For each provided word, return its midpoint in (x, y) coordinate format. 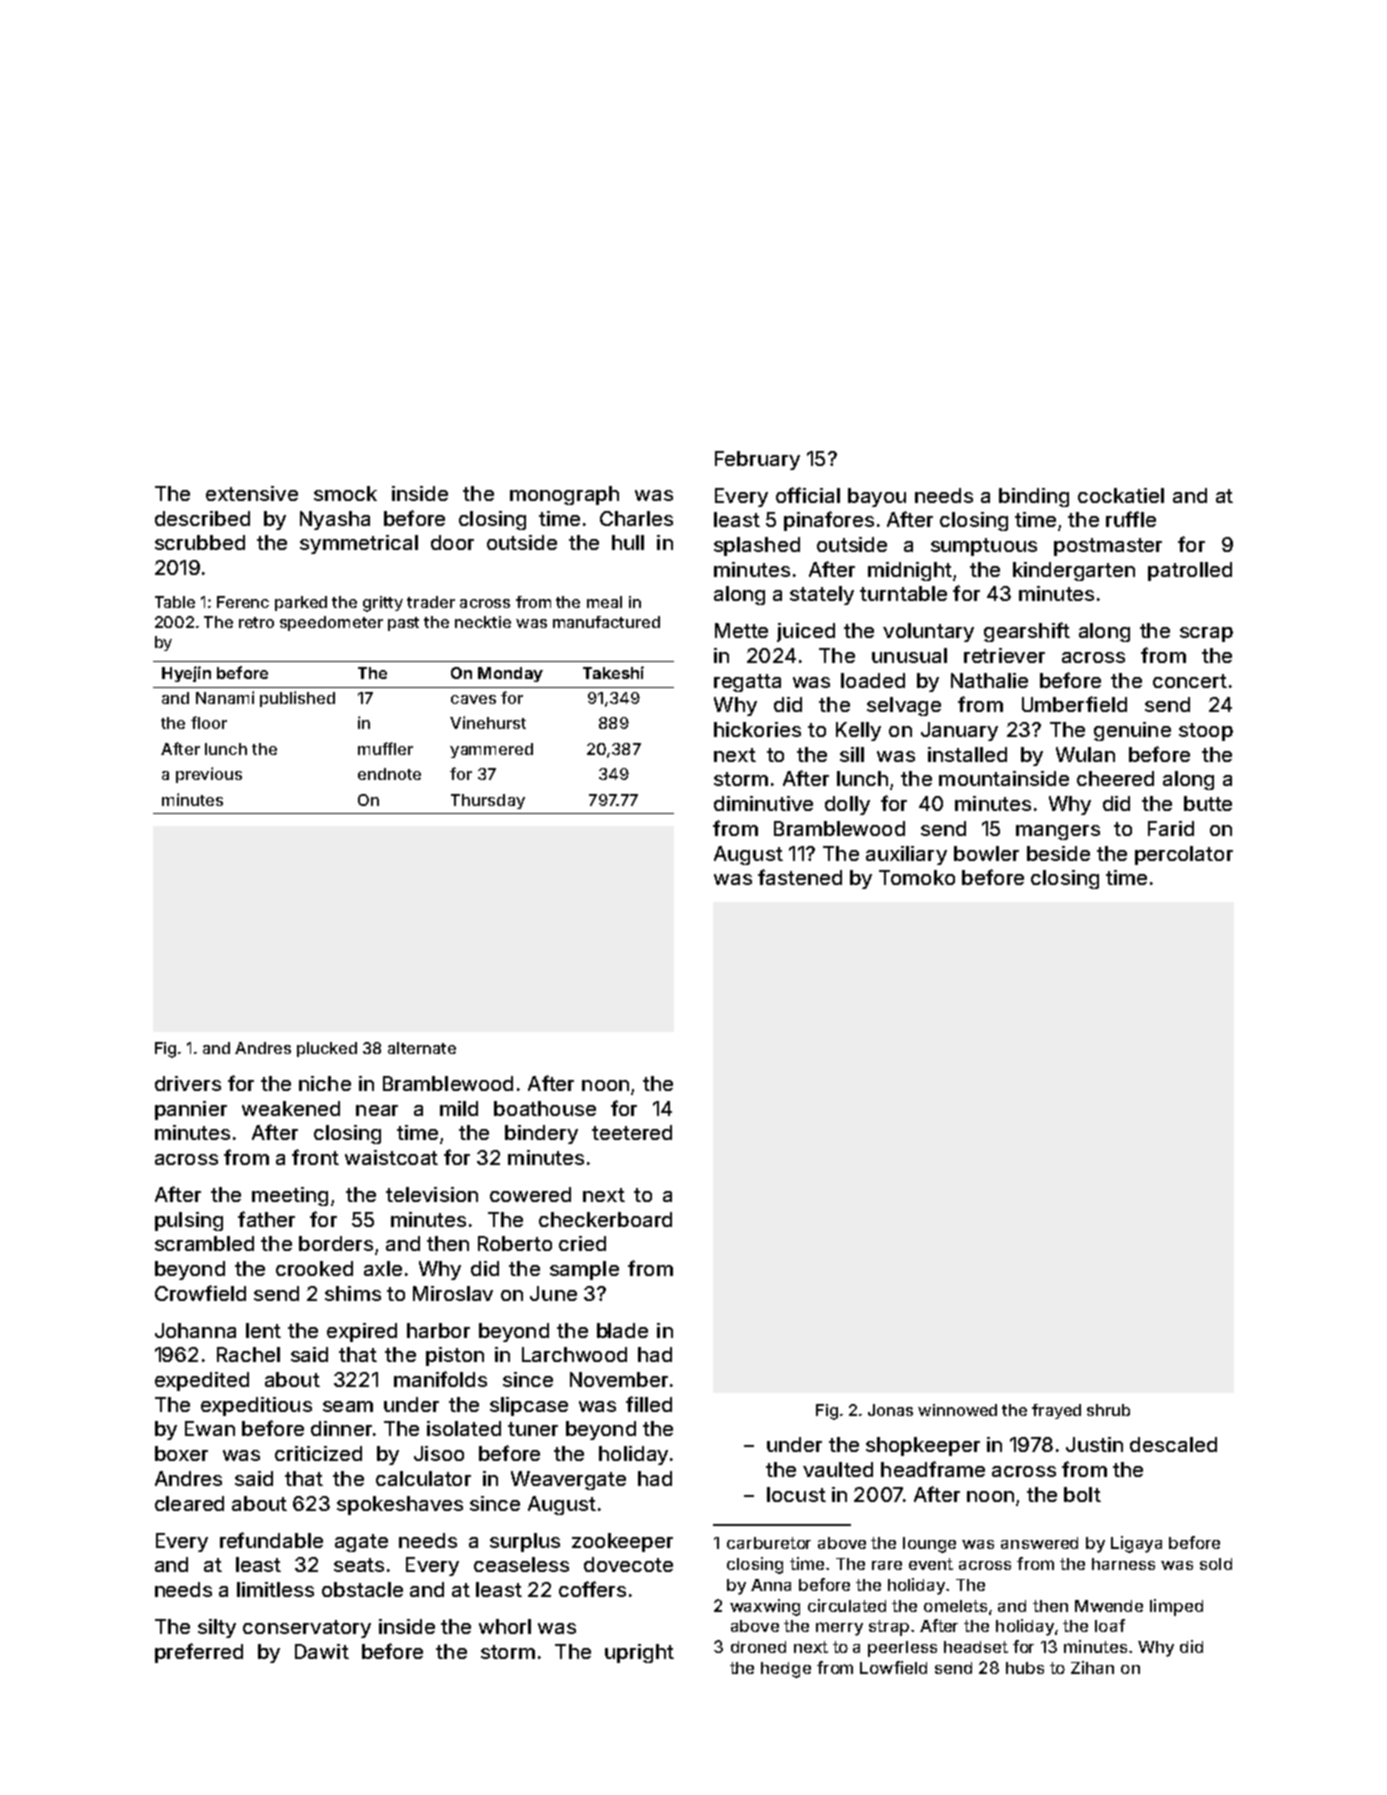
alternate (422, 1048)
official (808, 495)
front (315, 1157)
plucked (327, 1049)
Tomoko (917, 877)
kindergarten (1074, 571)
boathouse (545, 1108)
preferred (199, 1653)
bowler (986, 853)
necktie (483, 622)
